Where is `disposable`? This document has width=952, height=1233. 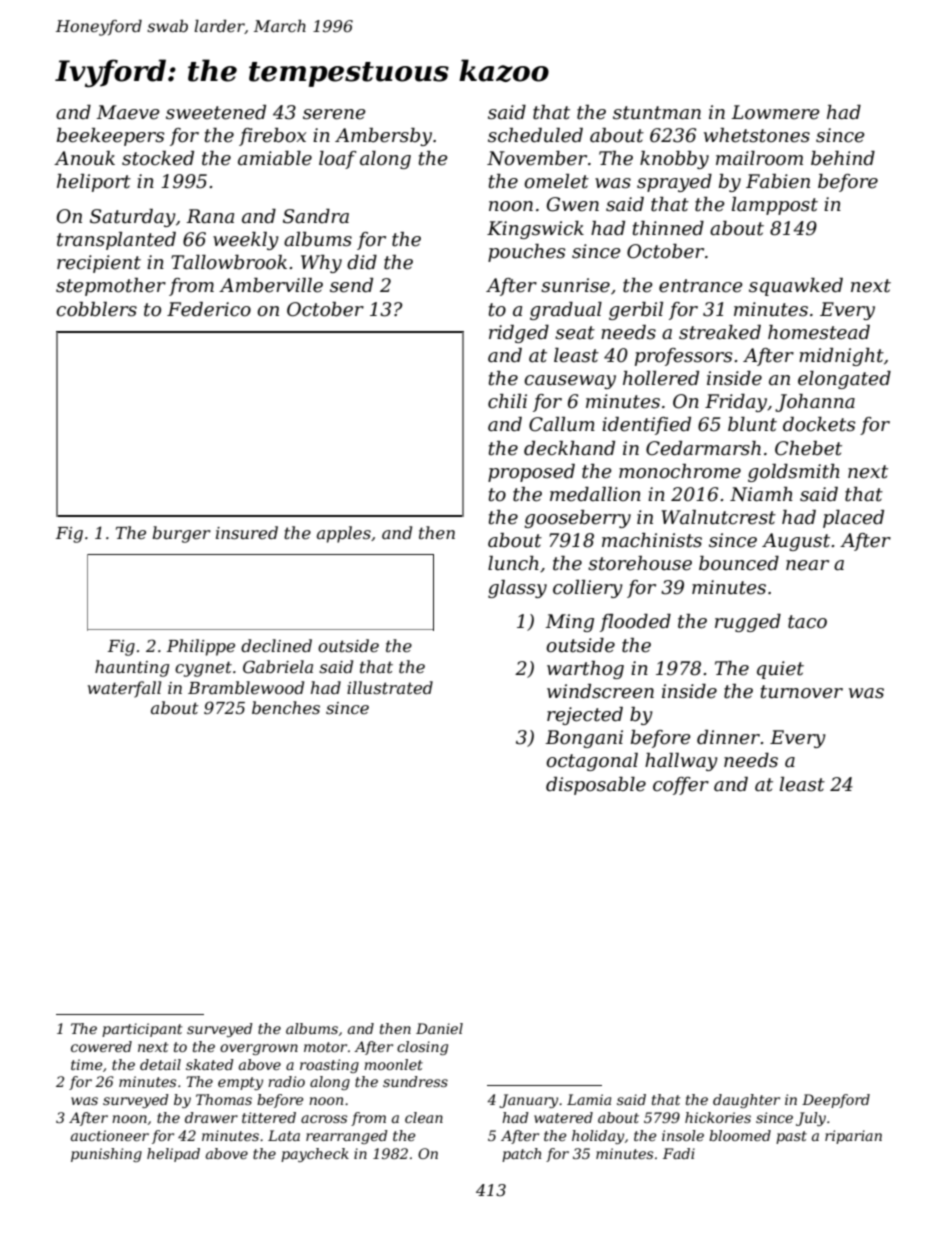
disposable is located at coordinates (596, 786).
